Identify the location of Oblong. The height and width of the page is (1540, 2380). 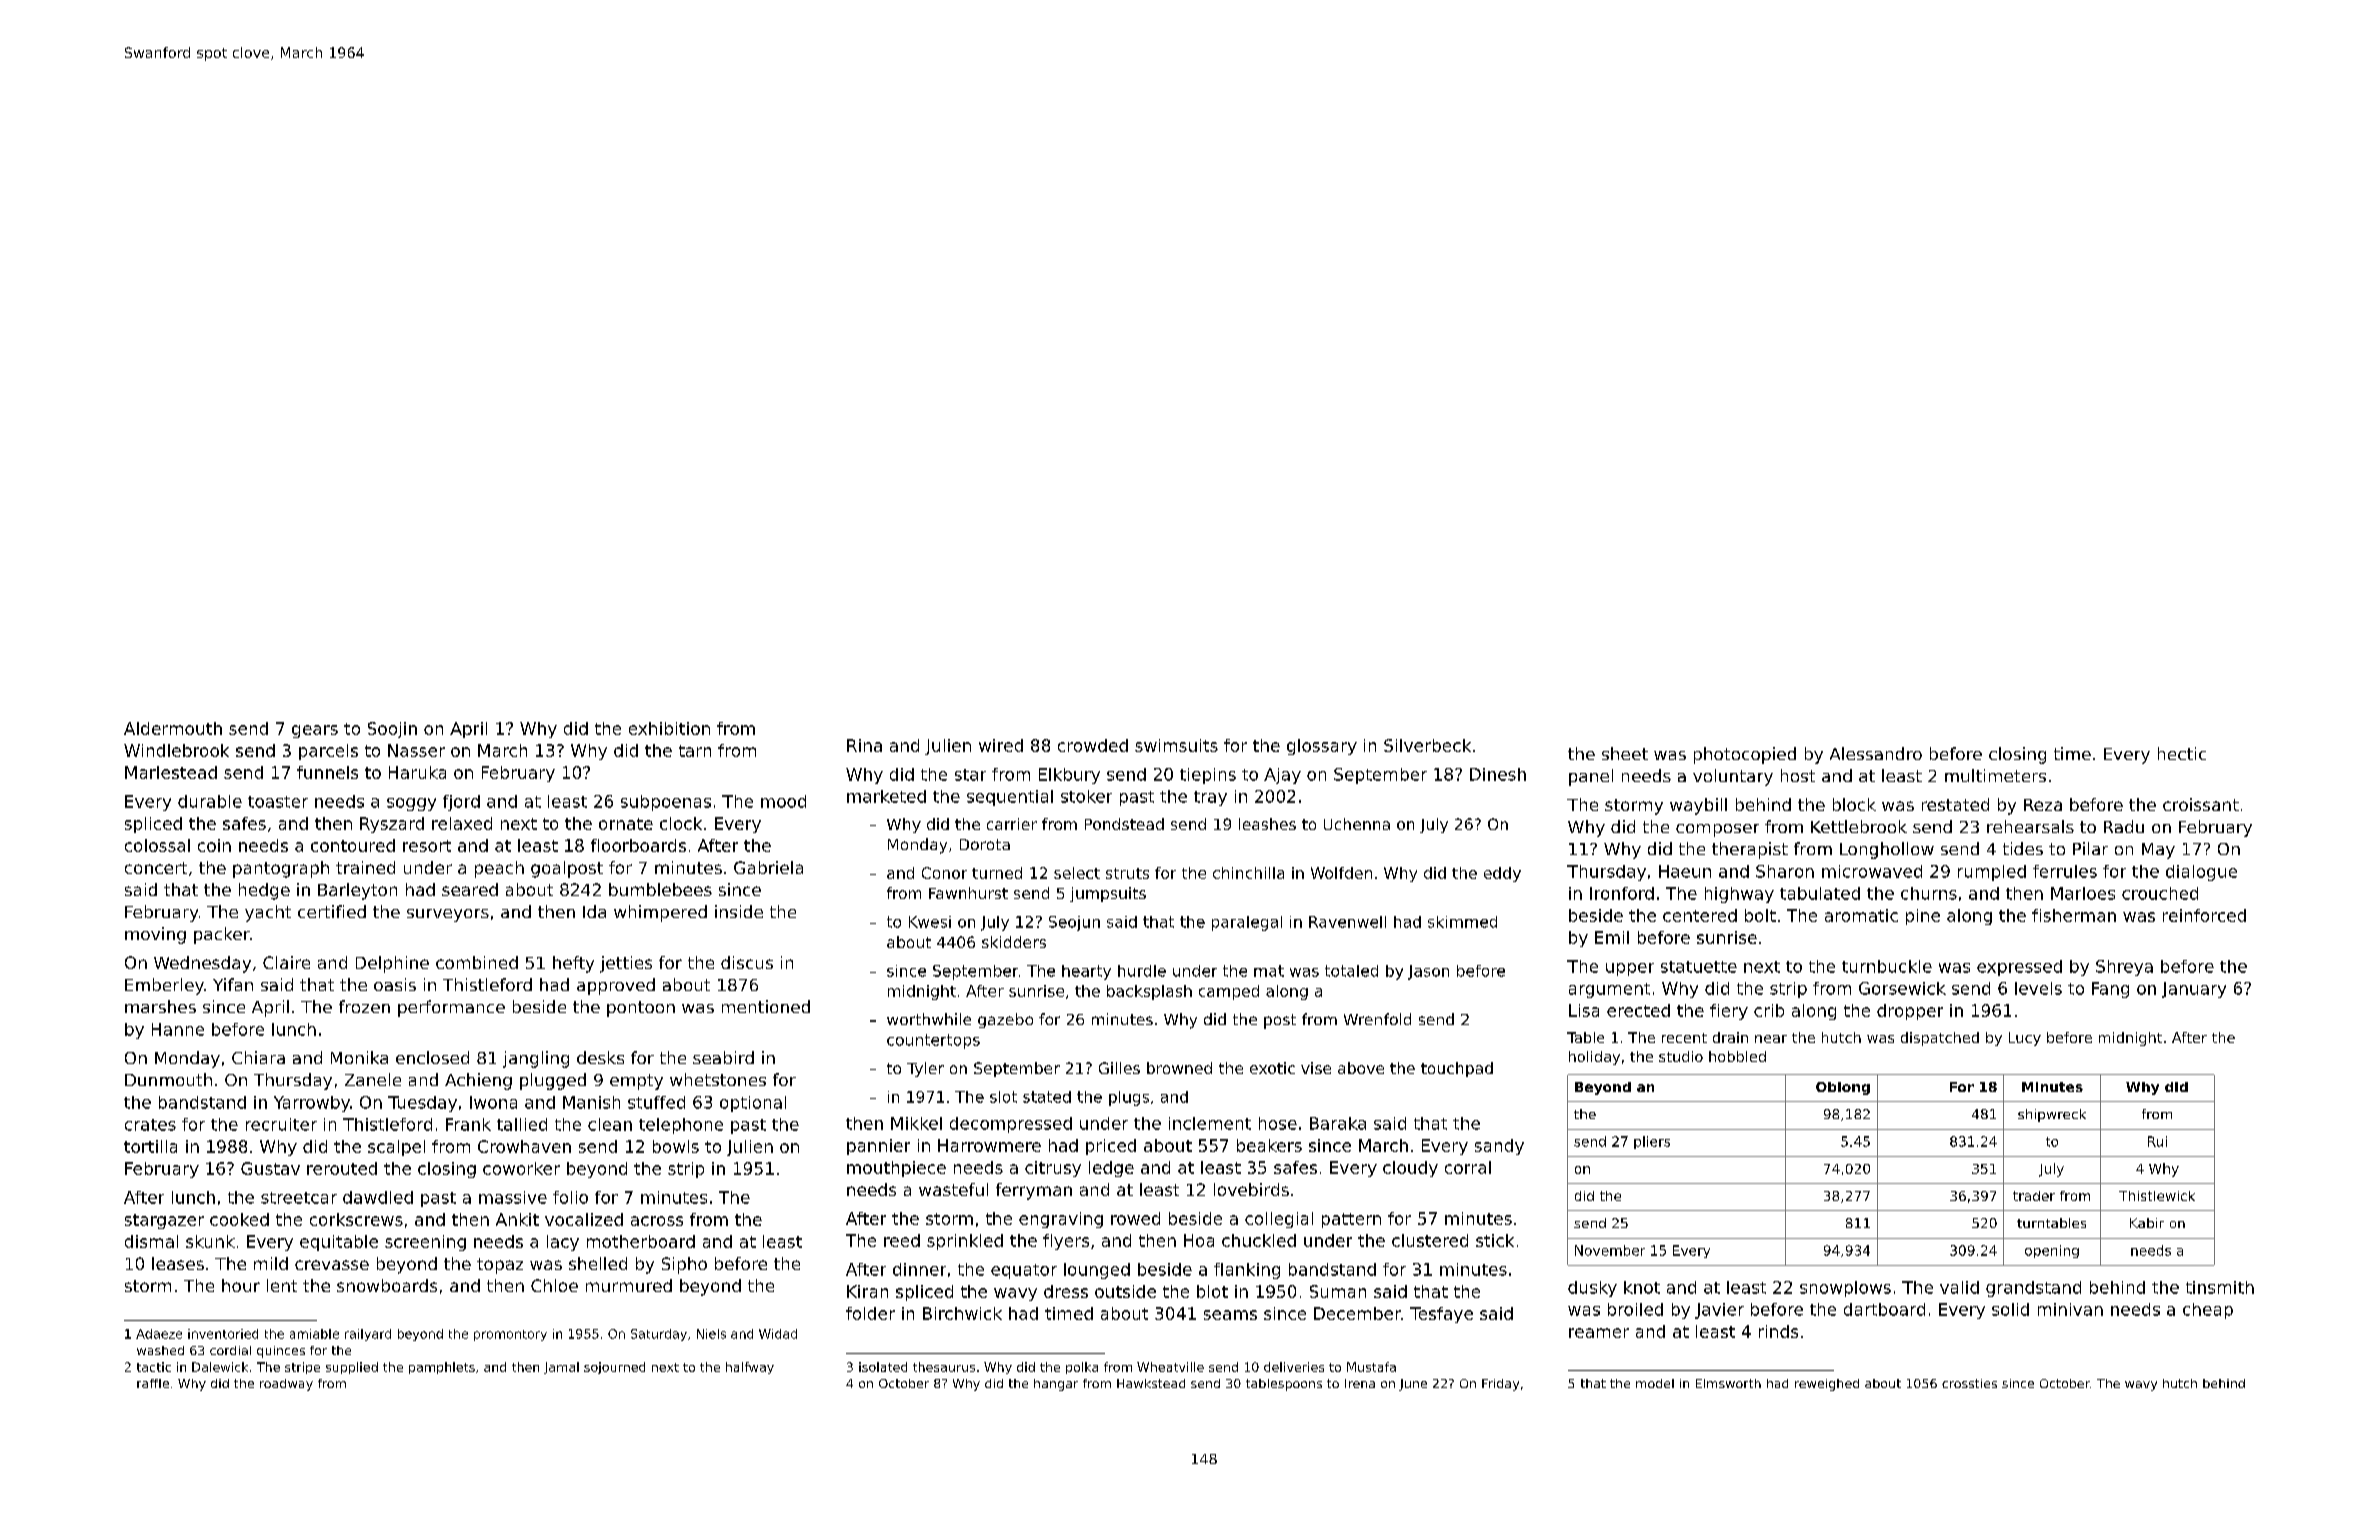
(1843, 1088).
